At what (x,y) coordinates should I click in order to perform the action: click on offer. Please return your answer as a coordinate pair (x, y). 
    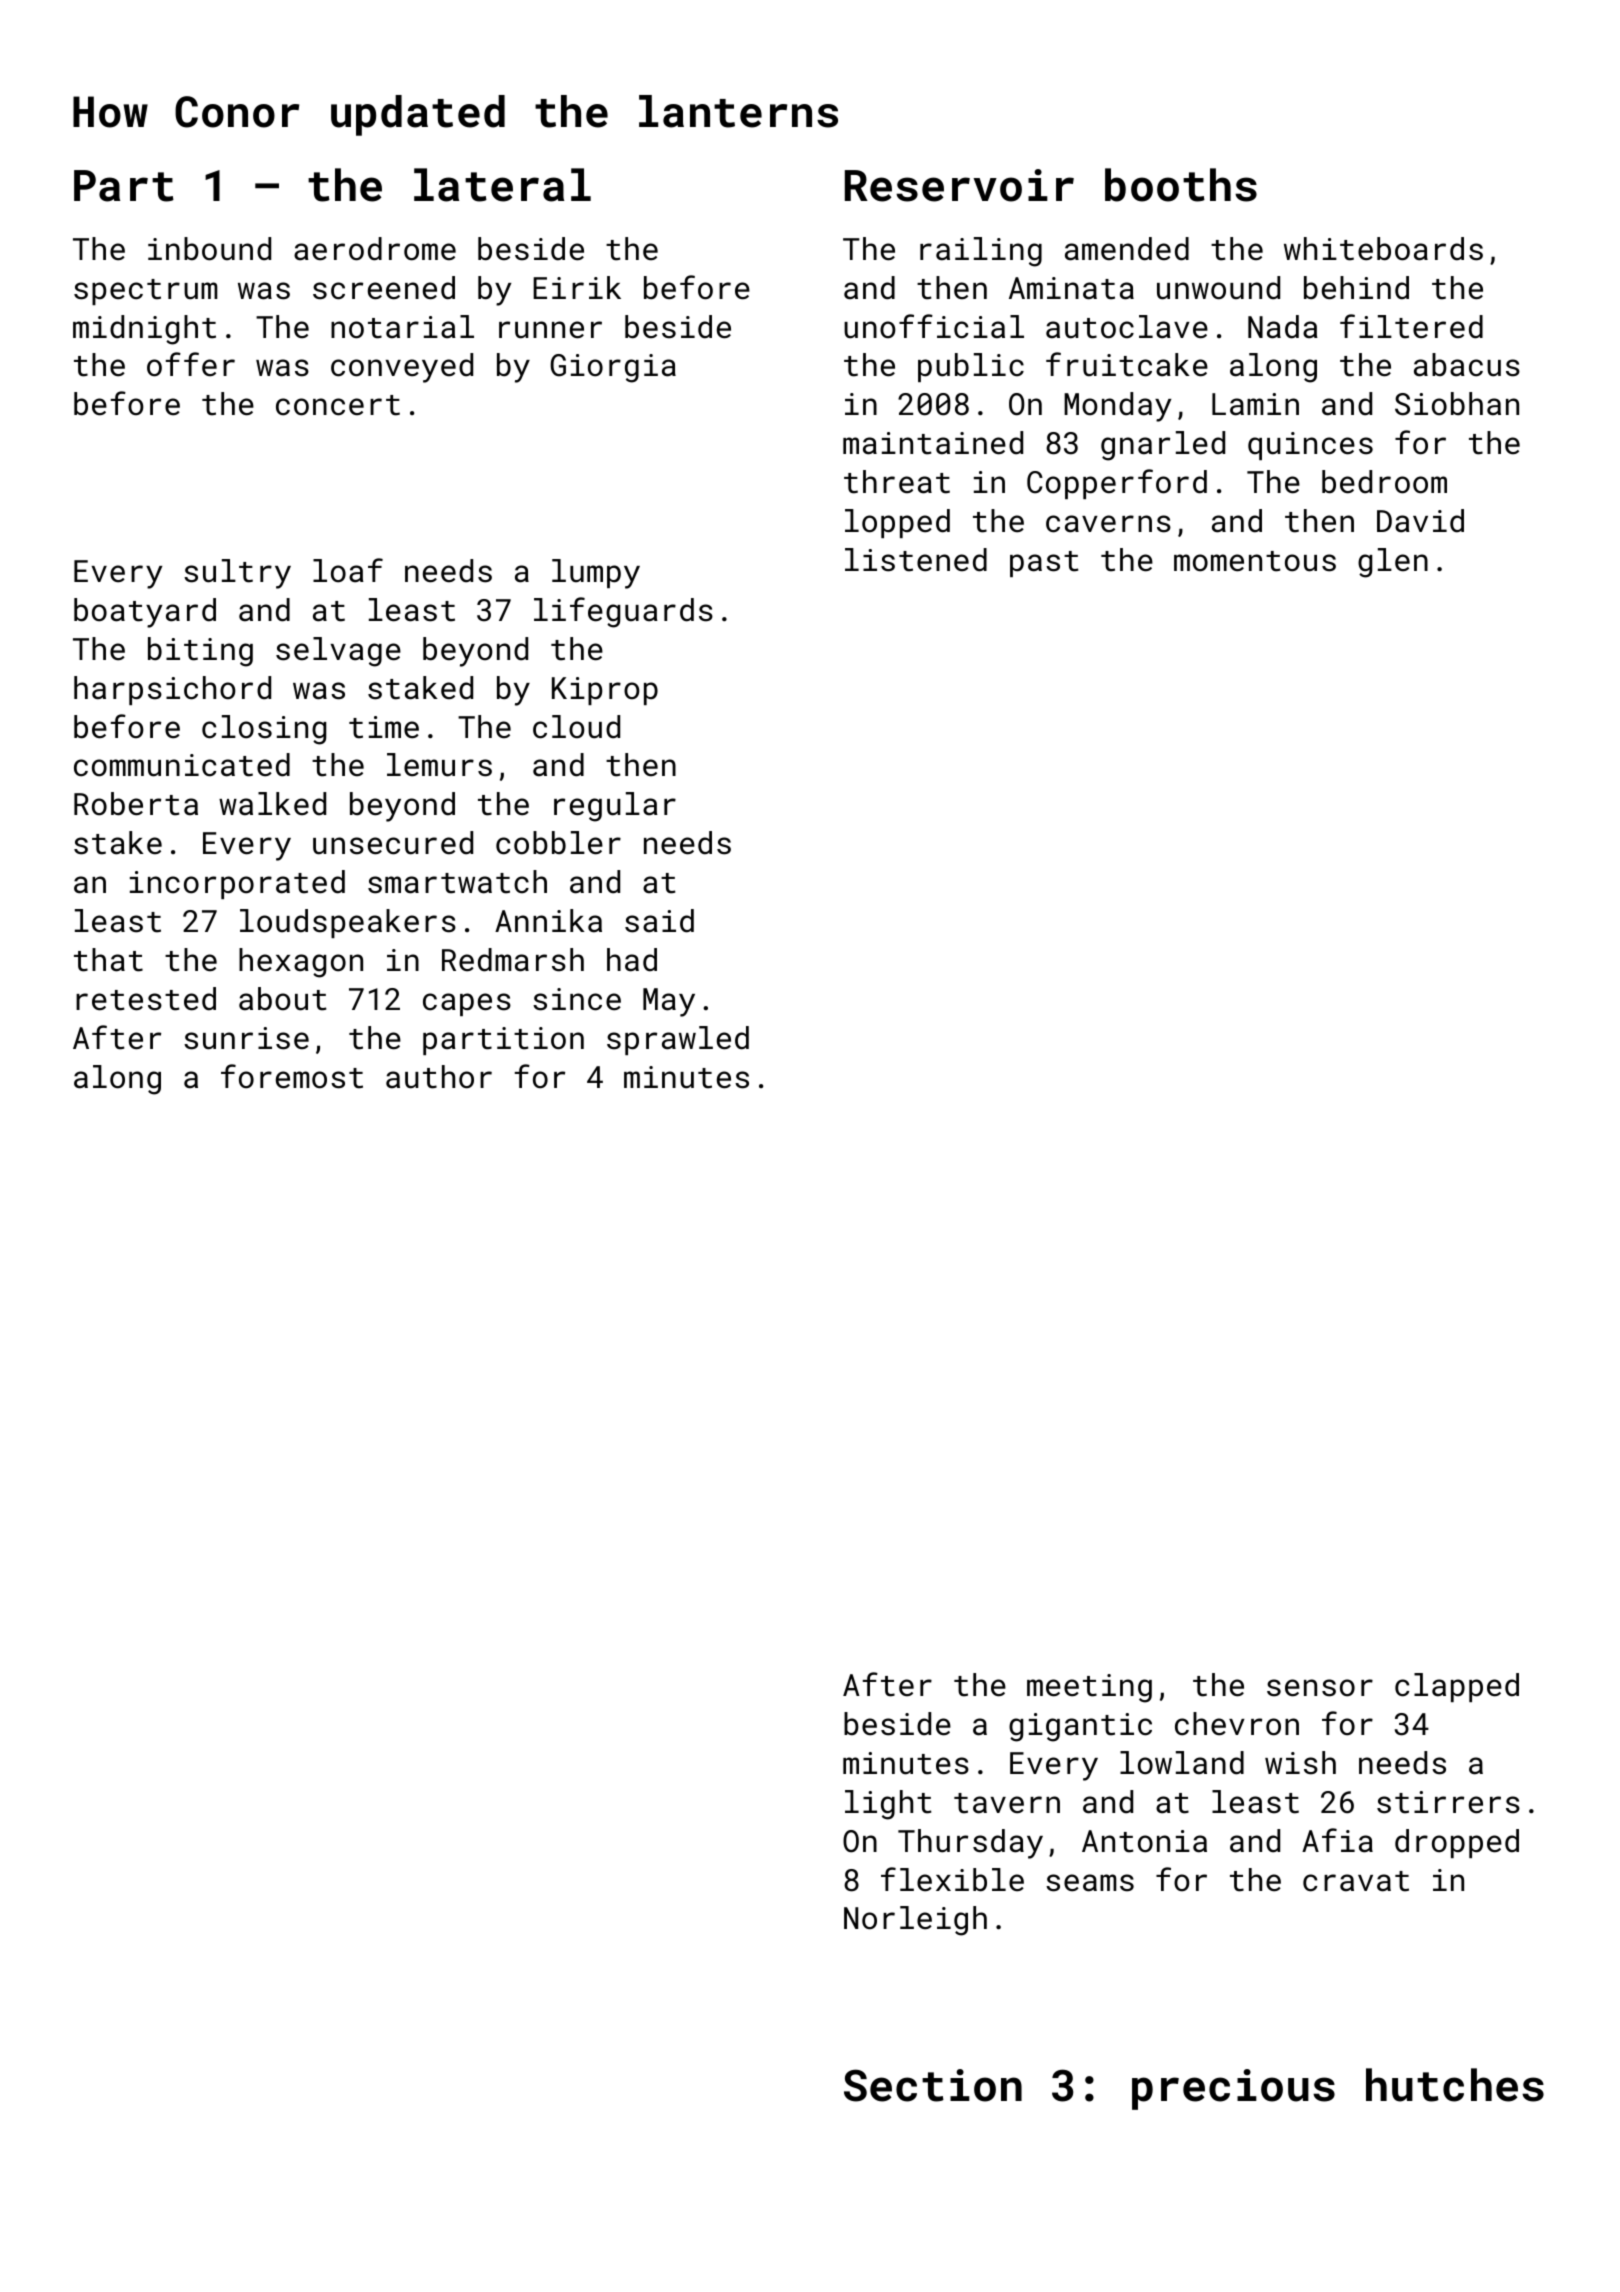
    Looking at the image, I should click on (191, 364).
